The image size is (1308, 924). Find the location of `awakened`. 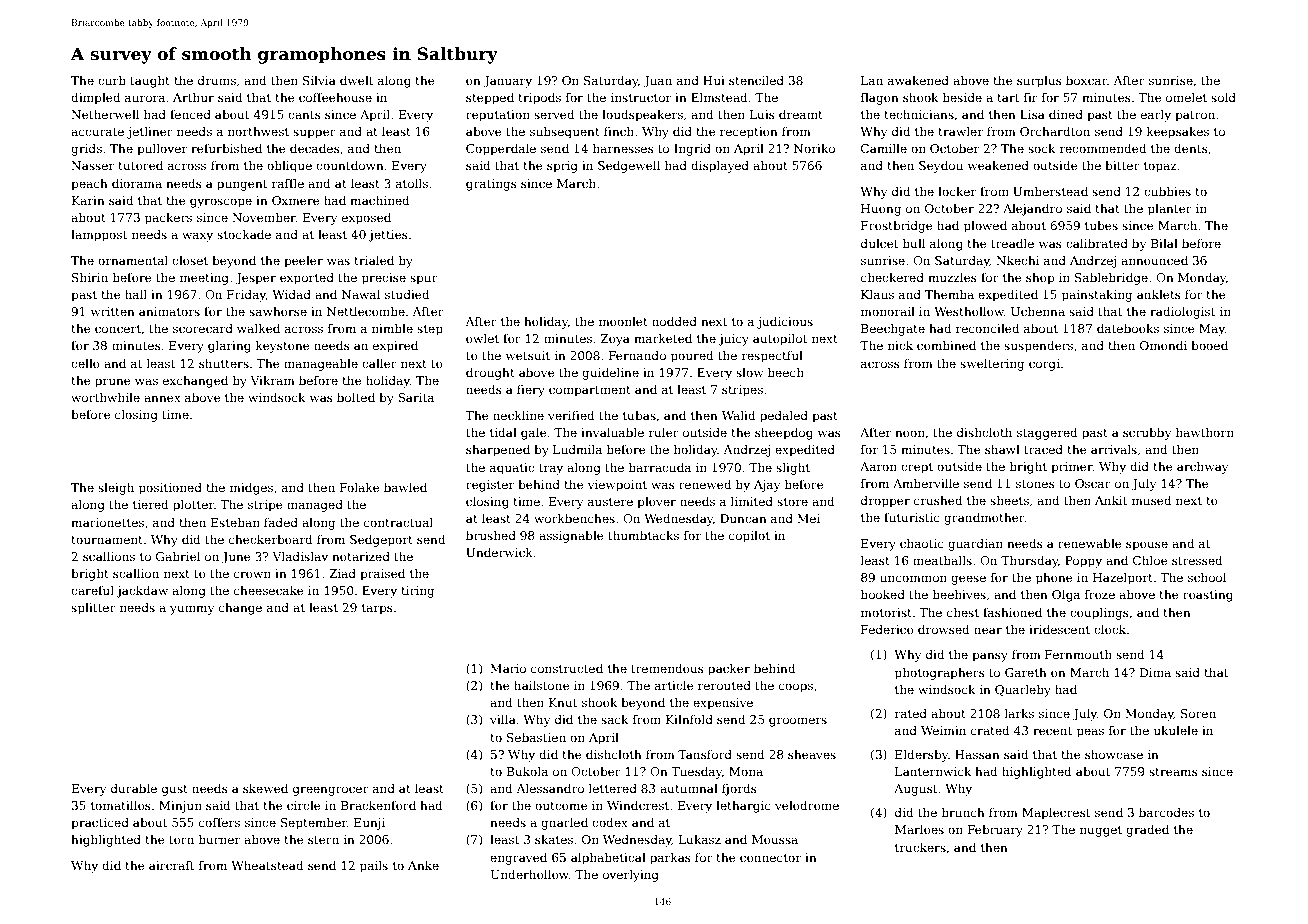

awakened is located at coordinates (918, 80).
